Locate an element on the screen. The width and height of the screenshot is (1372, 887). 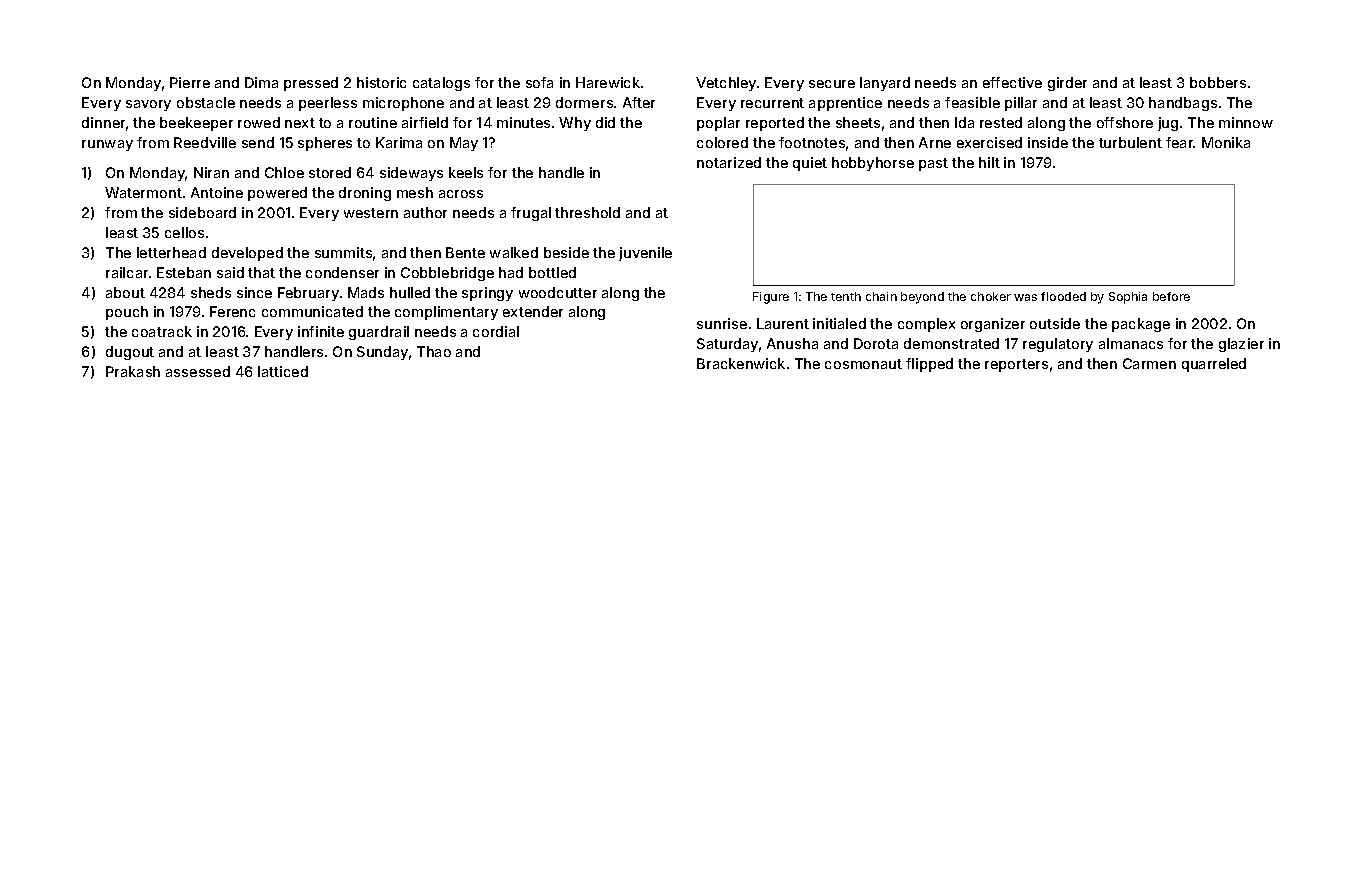
coatrack is located at coordinates (162, 331).
